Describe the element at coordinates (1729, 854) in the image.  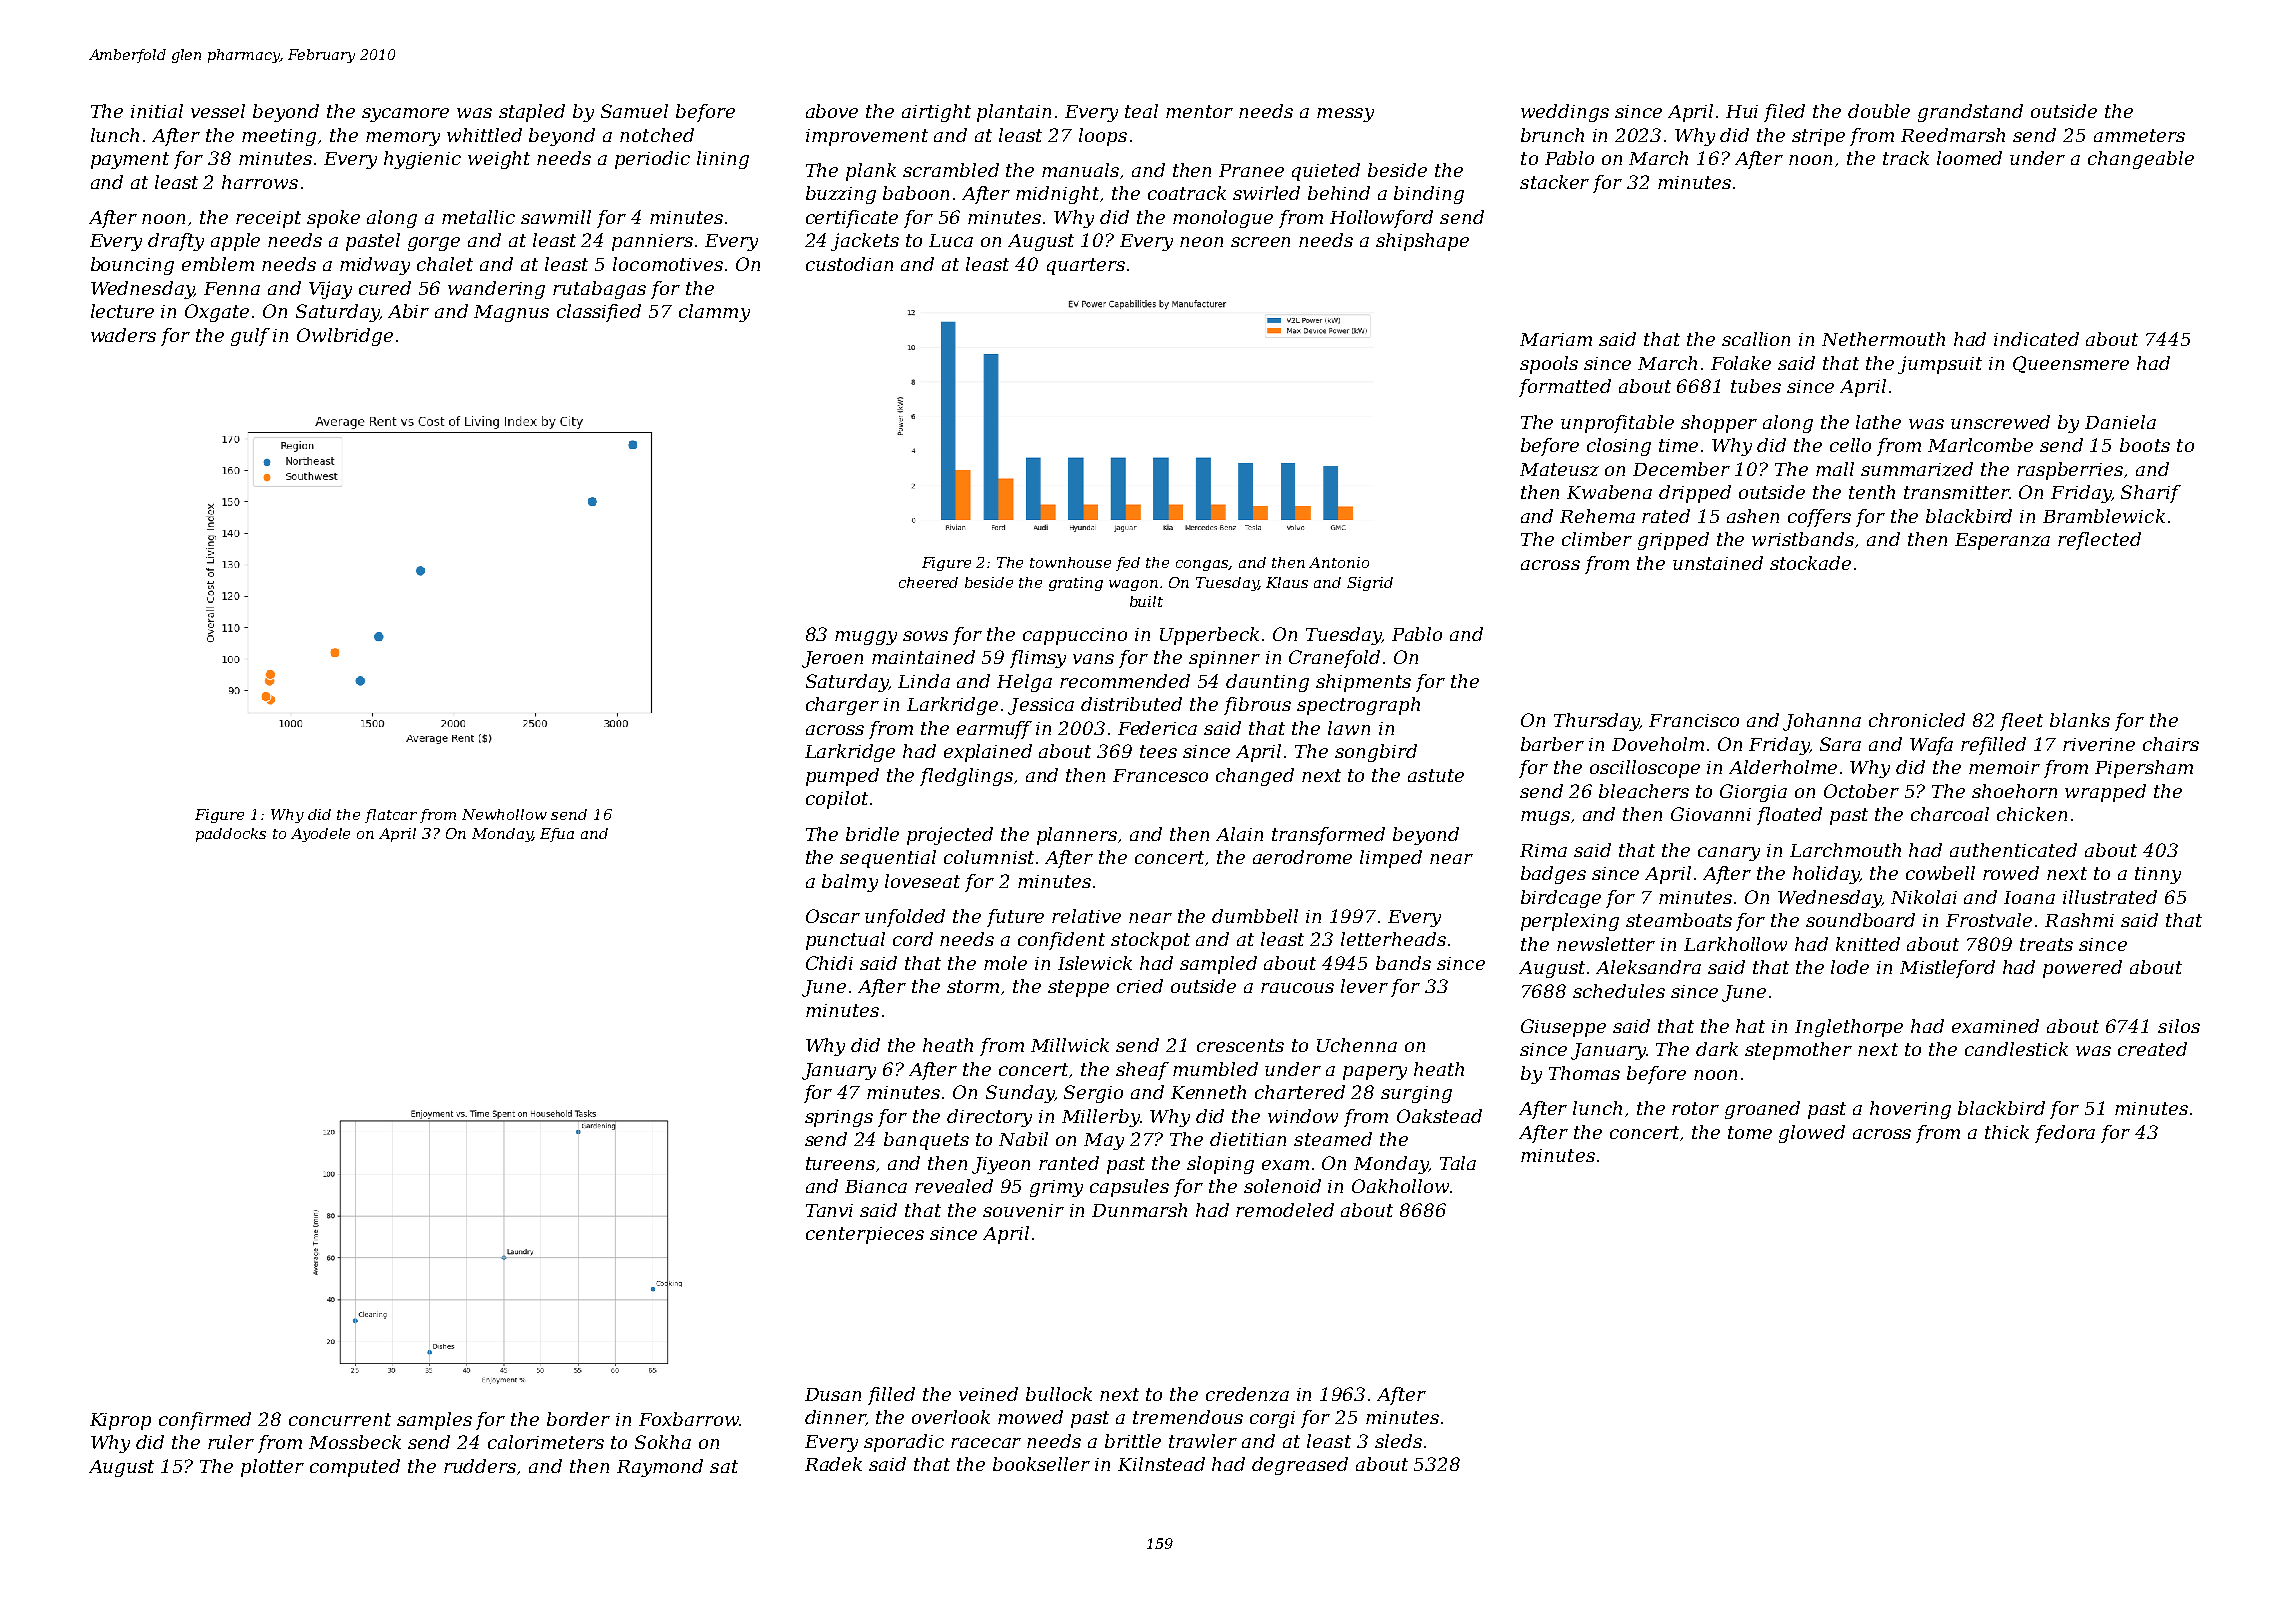
I see `canary` at that location.
